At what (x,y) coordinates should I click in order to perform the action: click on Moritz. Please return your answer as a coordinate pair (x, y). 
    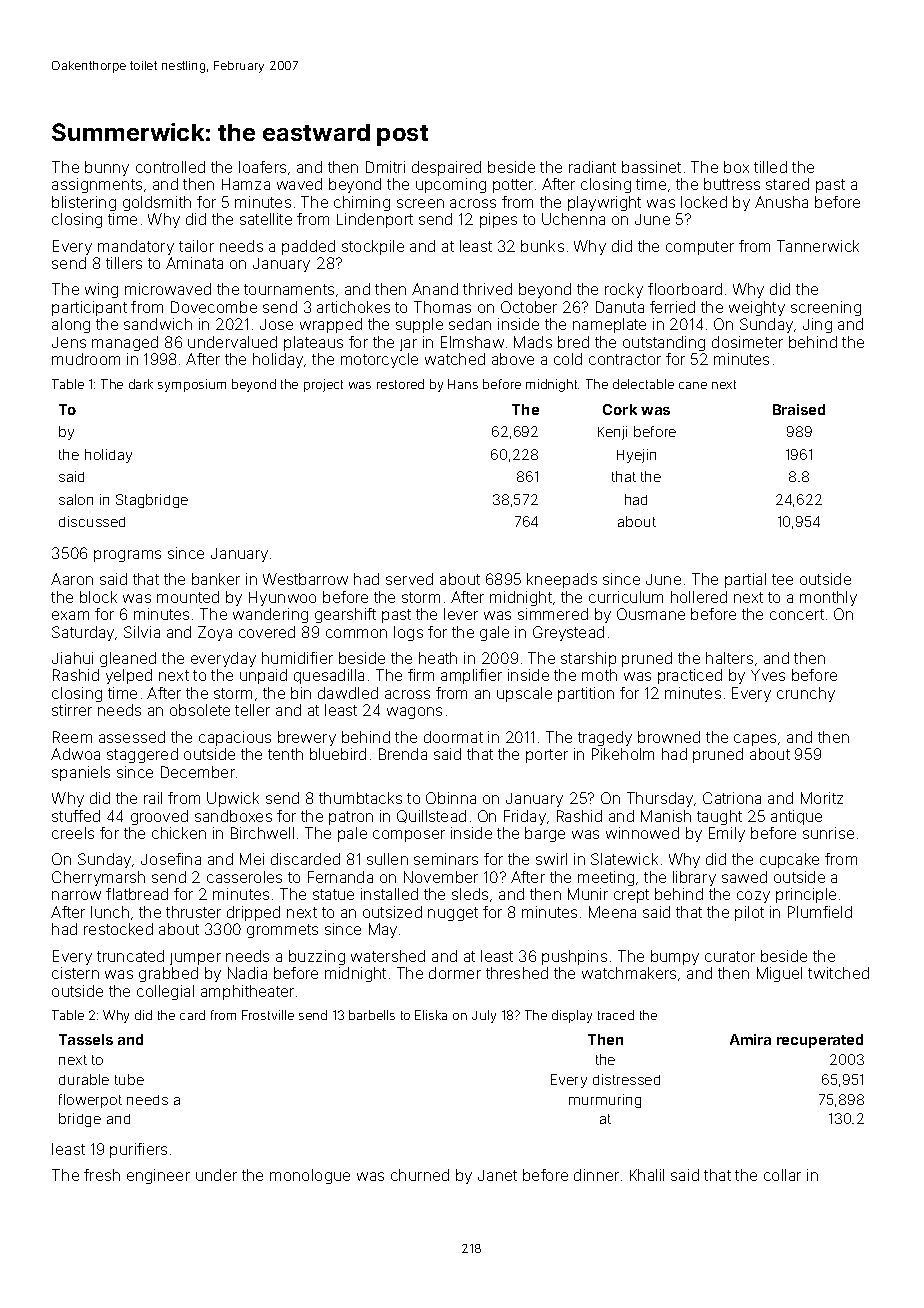
    Looking at the image, I should click on (822, 798).
